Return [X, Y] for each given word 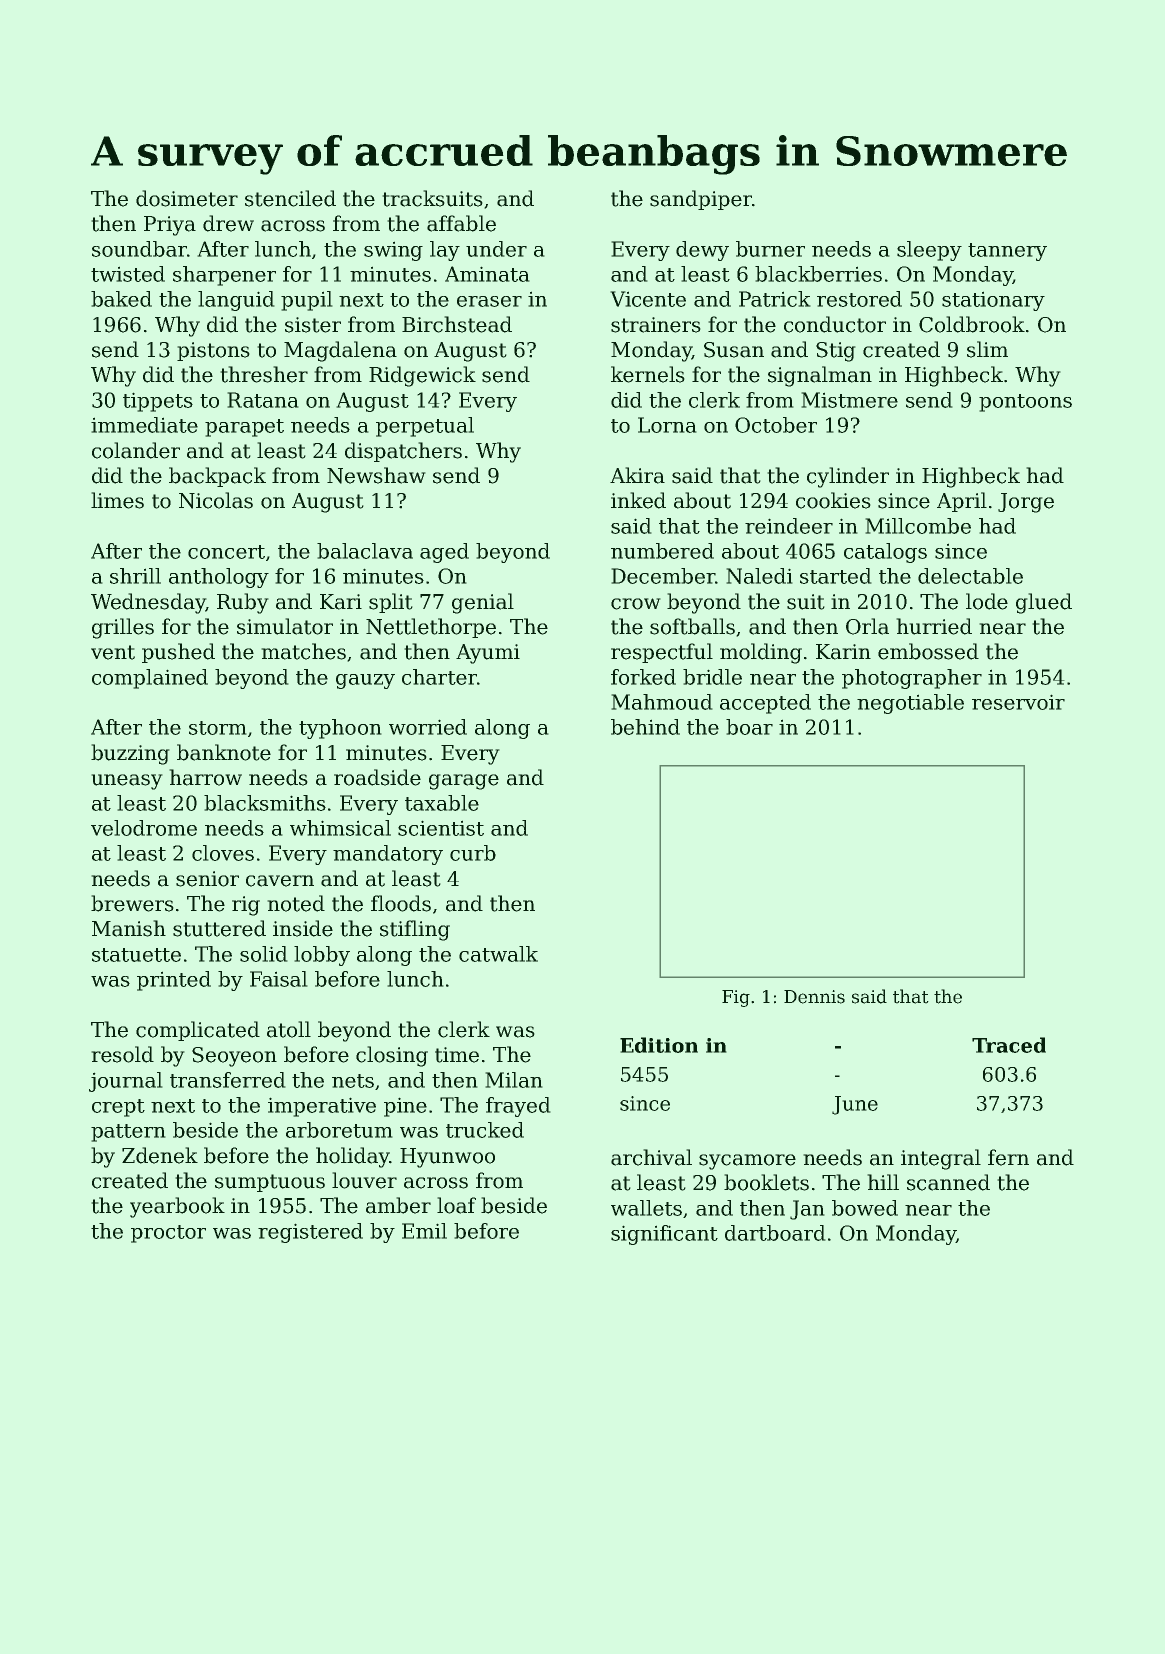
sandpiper [701, 200]
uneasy [127, 782]
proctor [168, 1234]
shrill [135, 576]
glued [1044, 603]
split [391, 603]
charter [439, 677]
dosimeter [187, 198]
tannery [1007, 252]
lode [987, 601]
